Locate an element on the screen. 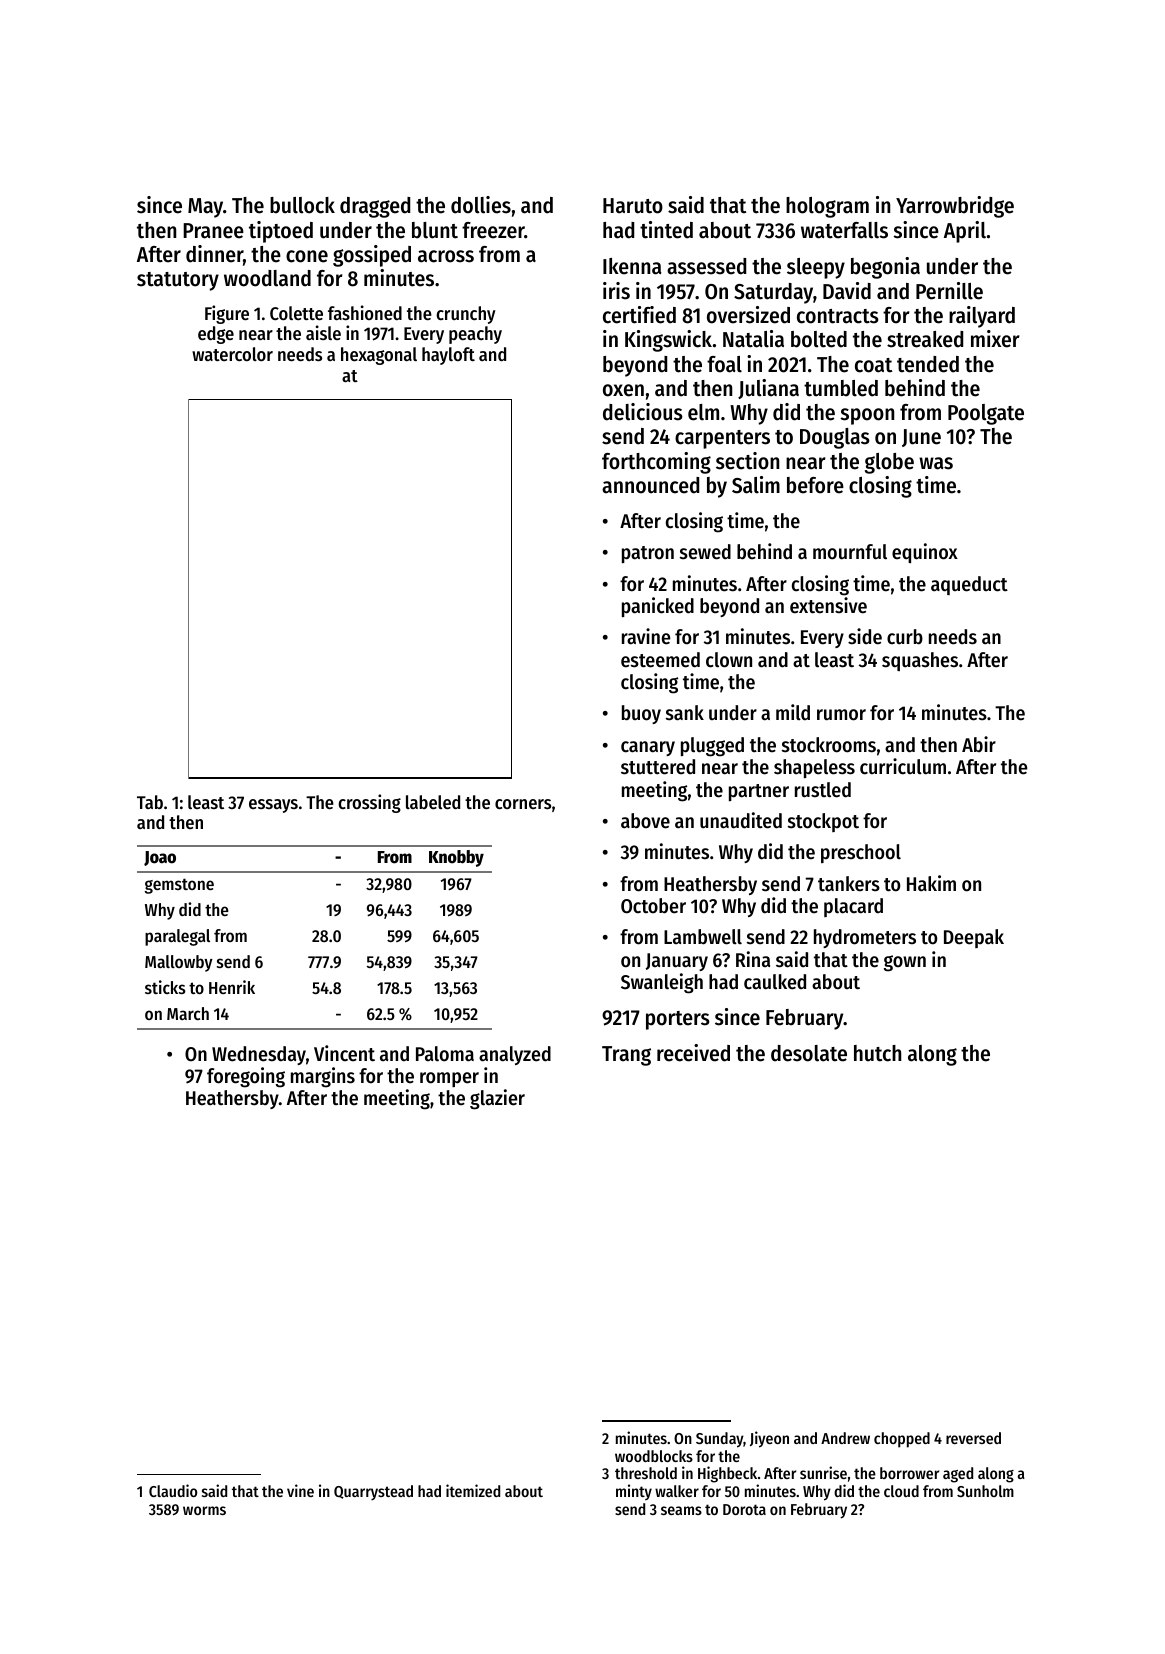 The width and height of the screenshot is (1165, 1654). itemized is located at coordinates (473, 1490).
